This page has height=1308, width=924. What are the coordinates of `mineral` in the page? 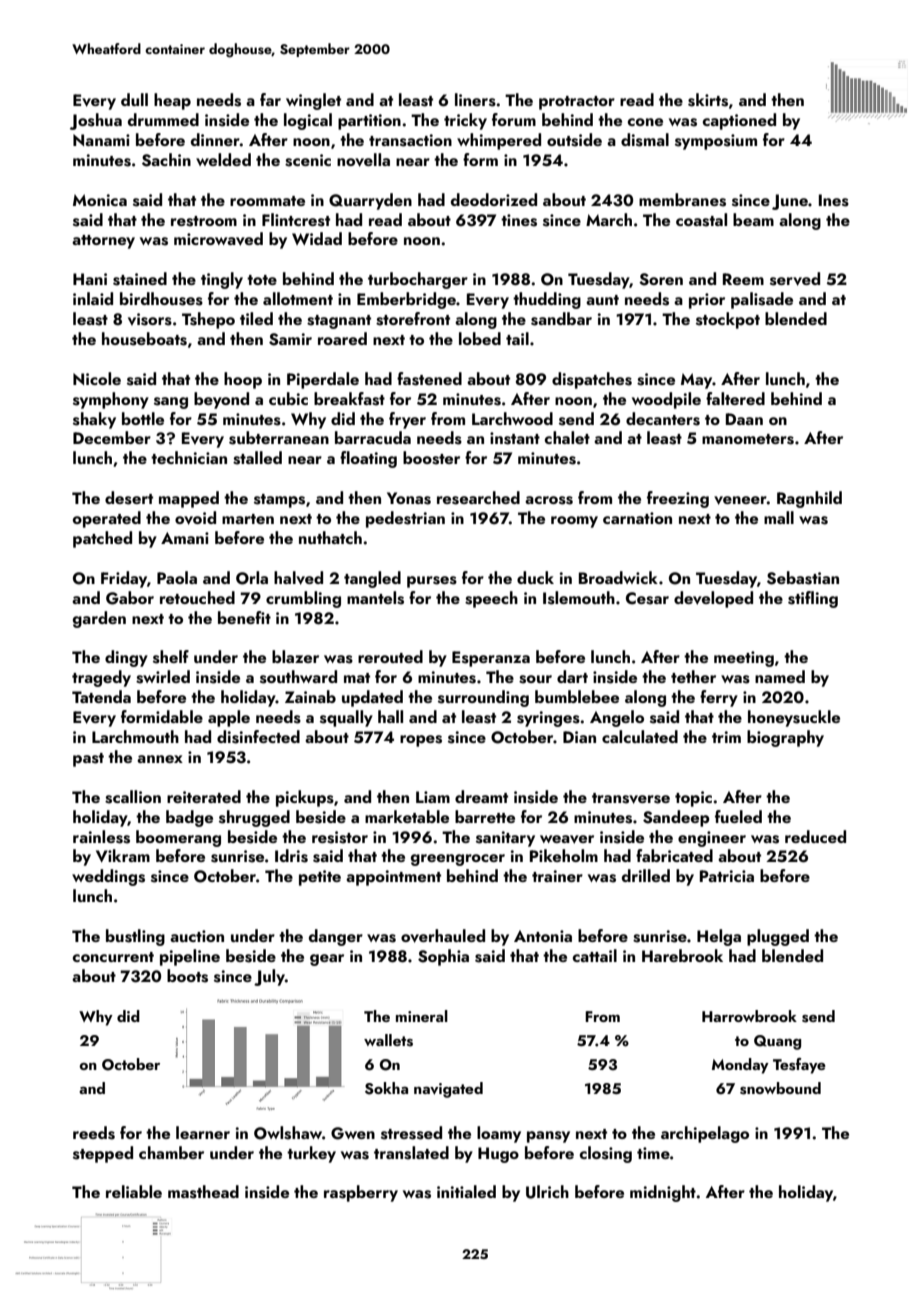 It's located at (422, 1016).
